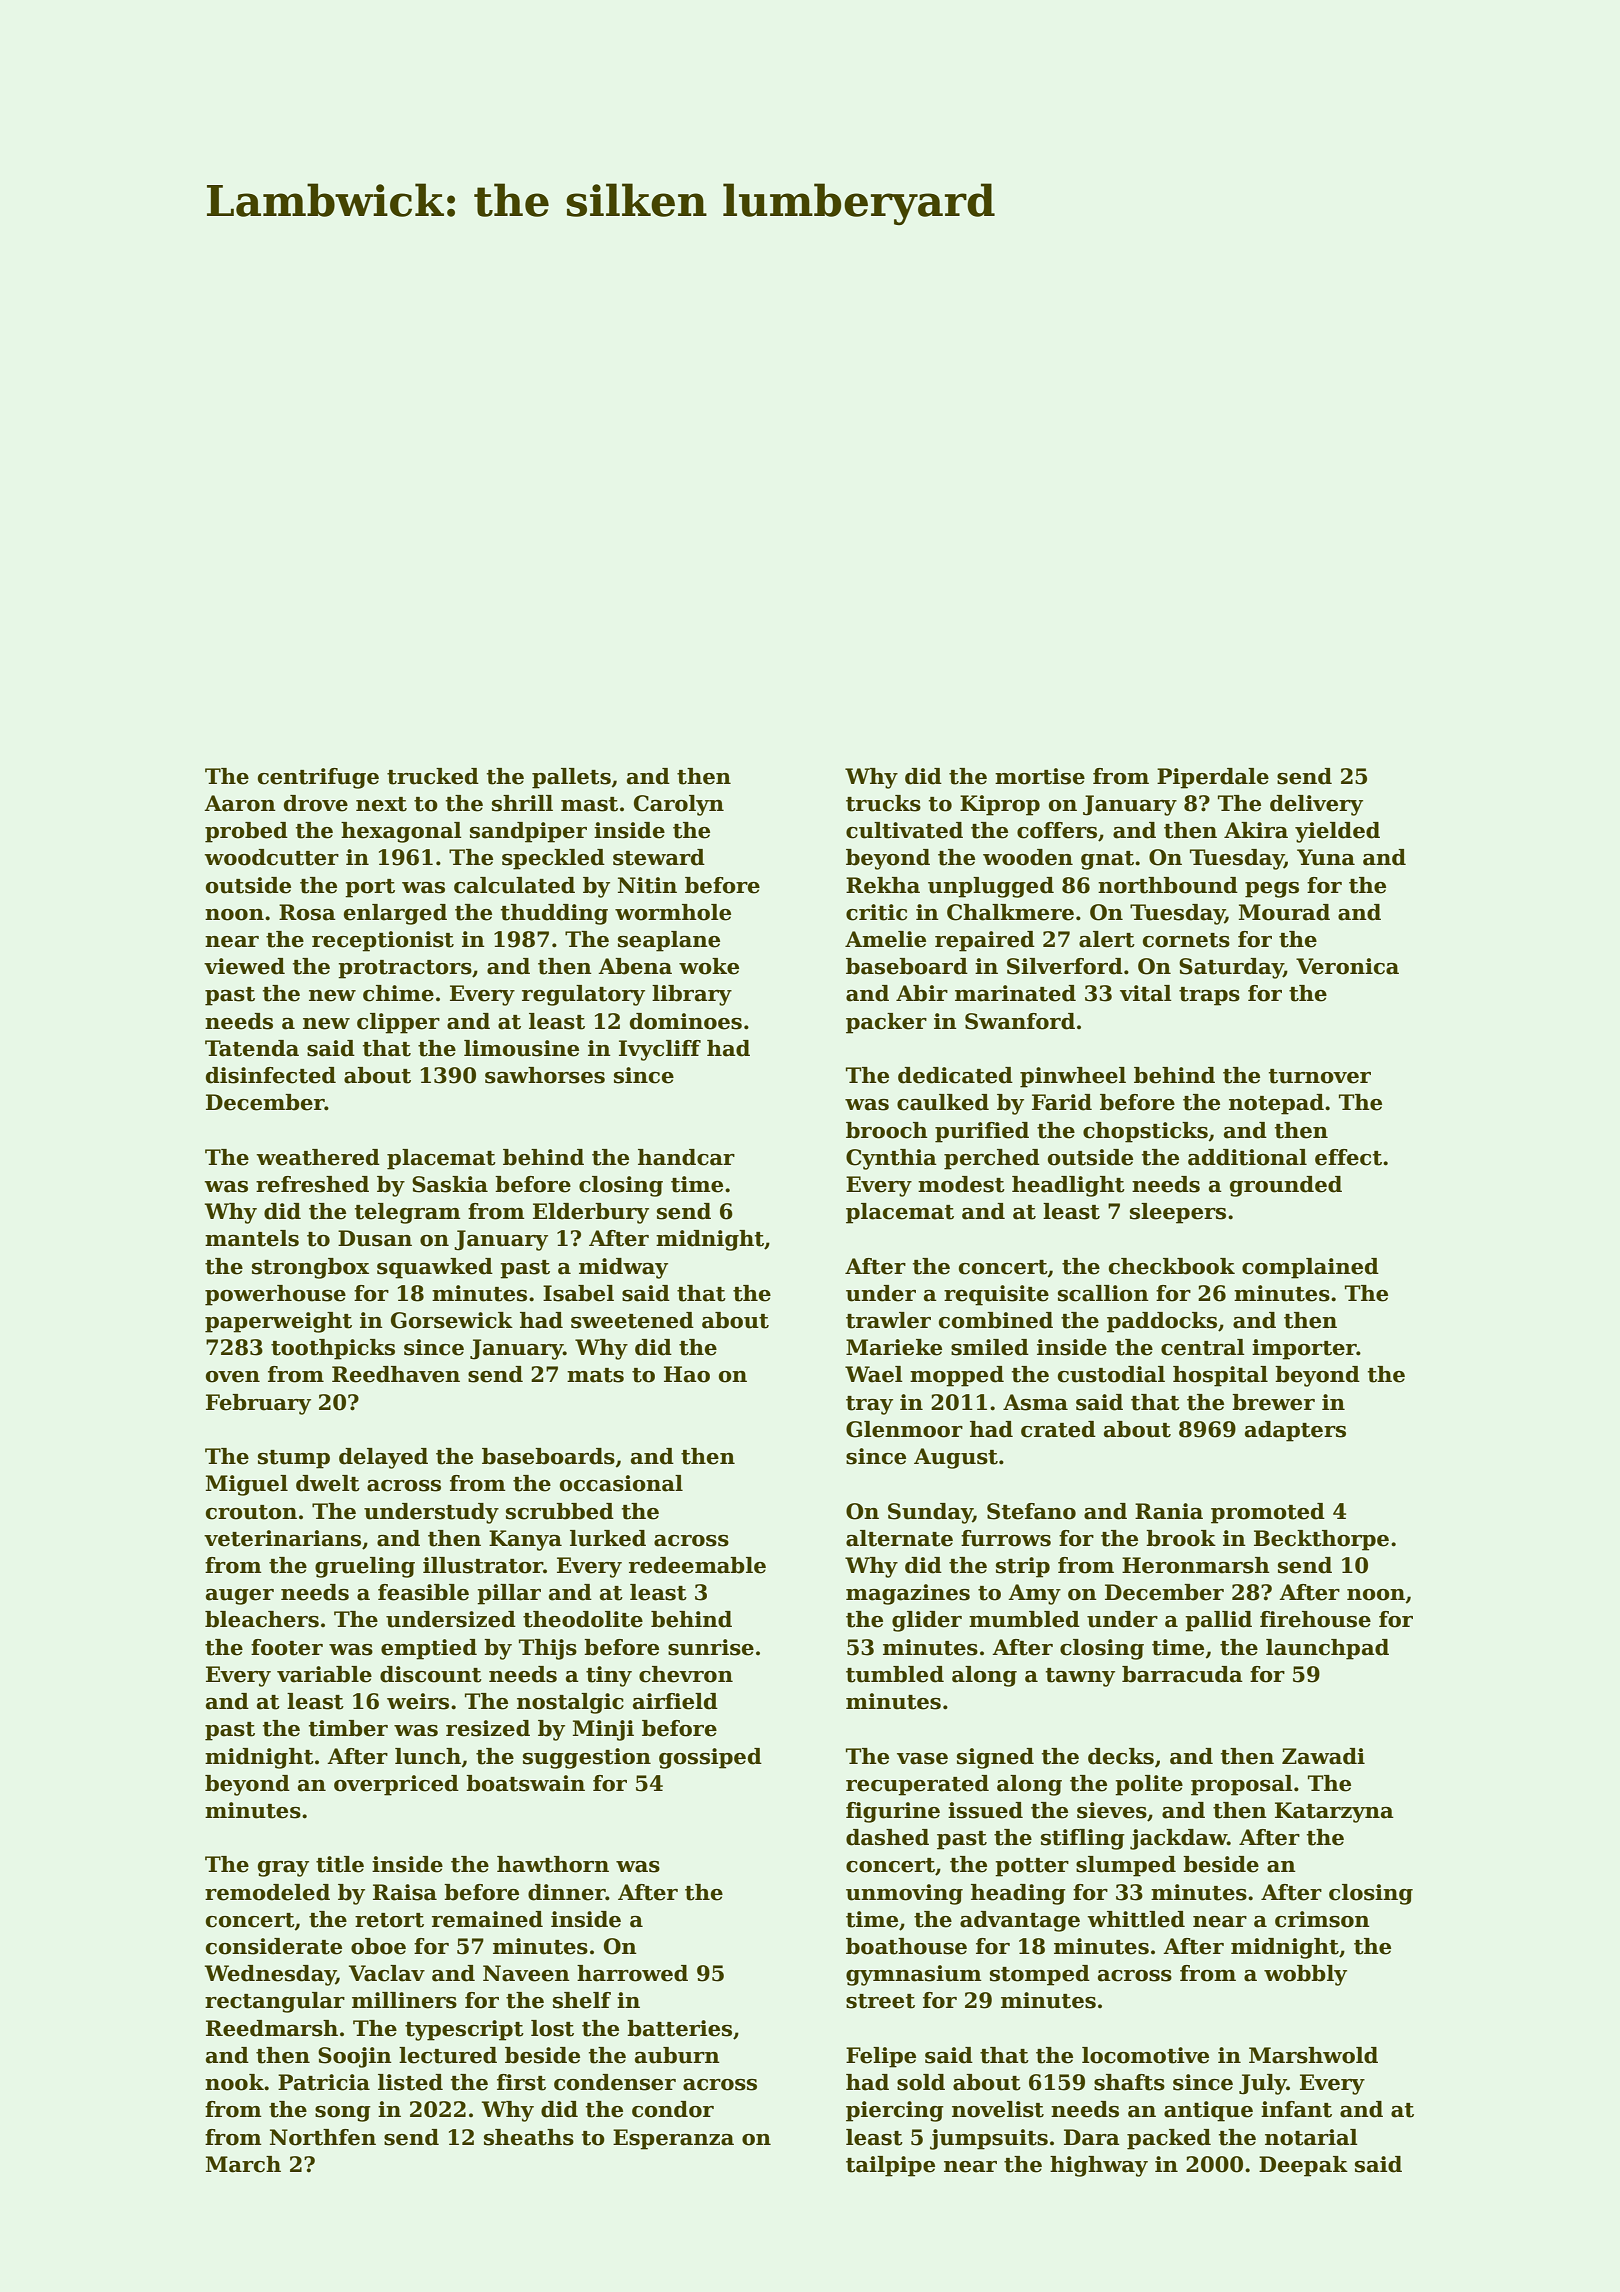 This screenshot has height=2292, width=1620. What do you see at coordinates (589, 804) in the screenshot?
I see `mast` at bounding box center [589, 804].
